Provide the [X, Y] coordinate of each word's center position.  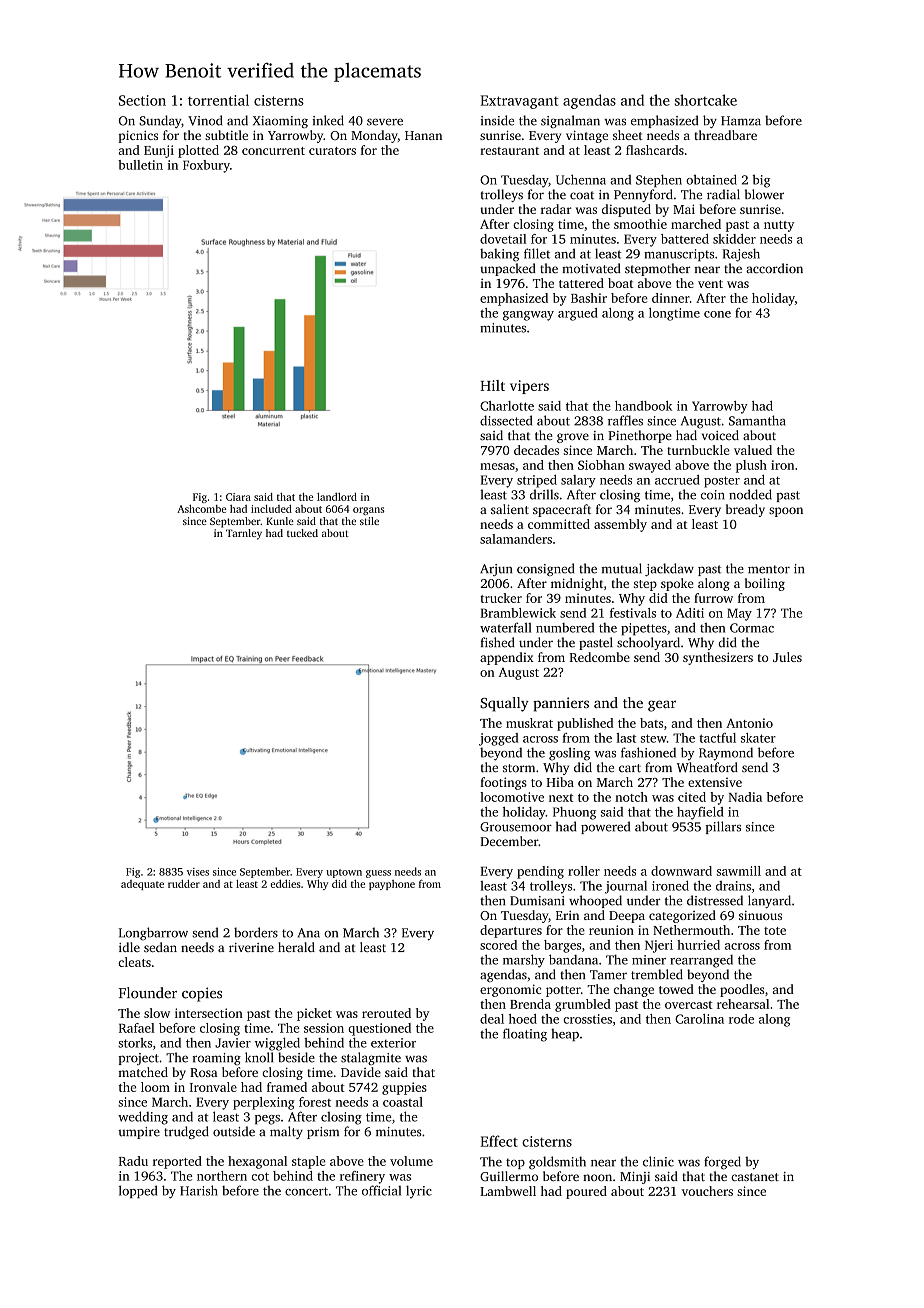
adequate [142, 885]
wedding [143, 1118]
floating [525, 1035]
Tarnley [244, 534]
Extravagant [520, 102]
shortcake [706, 100]
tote [775, 931]
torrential [218, 100]
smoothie [640, 224]
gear [662, 706]
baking [499, 255]
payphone [392, 885]
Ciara [238, 497]
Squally [504, 704]
